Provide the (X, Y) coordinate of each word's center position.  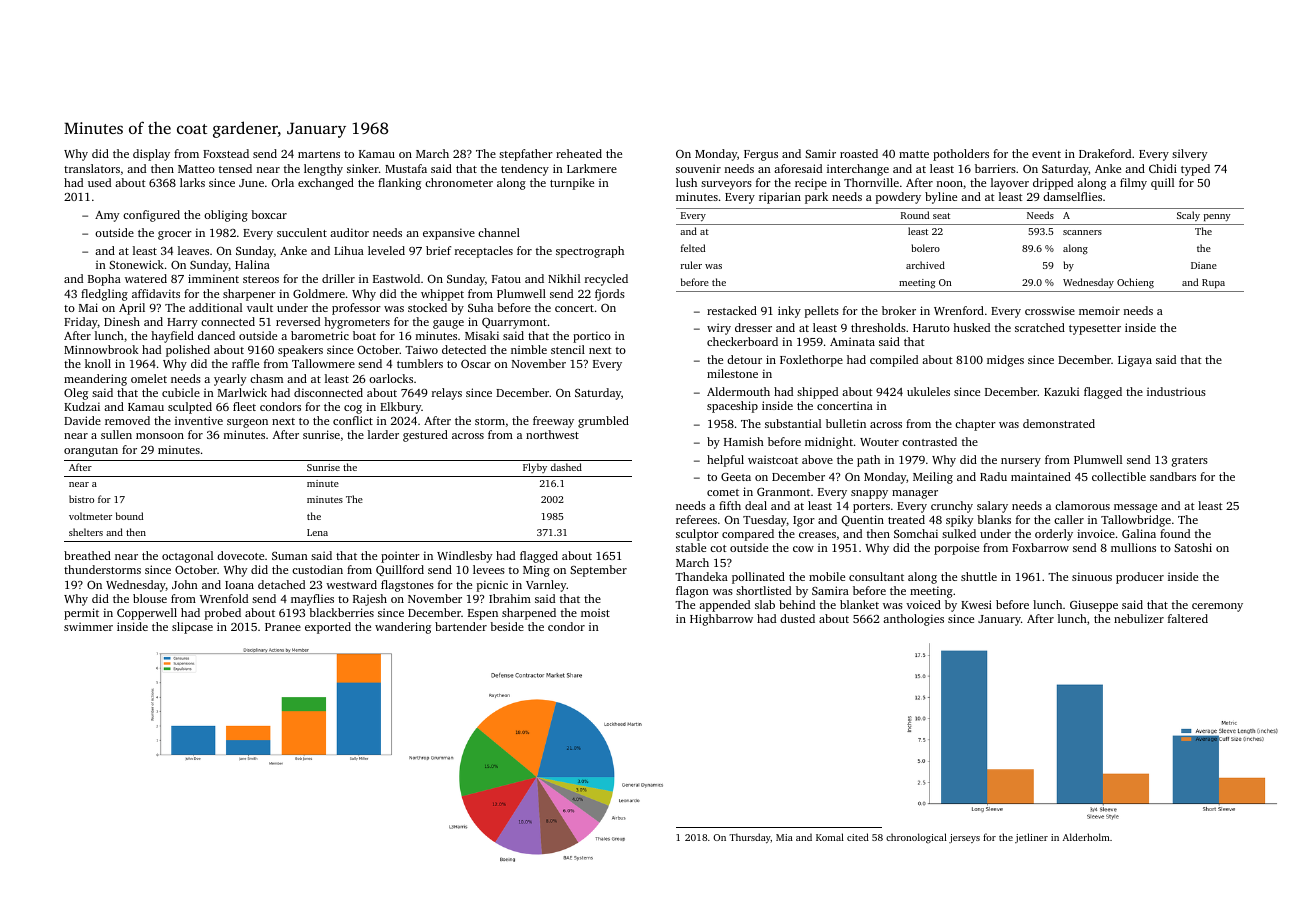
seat (941, 216)
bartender (461, 626)
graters (1190, 462)
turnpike (572, 184)
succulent (302, 232)
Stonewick (136, 264)
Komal (830, 837)
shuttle (979, 576)
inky (789, 312)
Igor (804, 521)
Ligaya (1135, 361)
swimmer (88, 626)
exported (328, 628)
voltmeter (90, 516)
